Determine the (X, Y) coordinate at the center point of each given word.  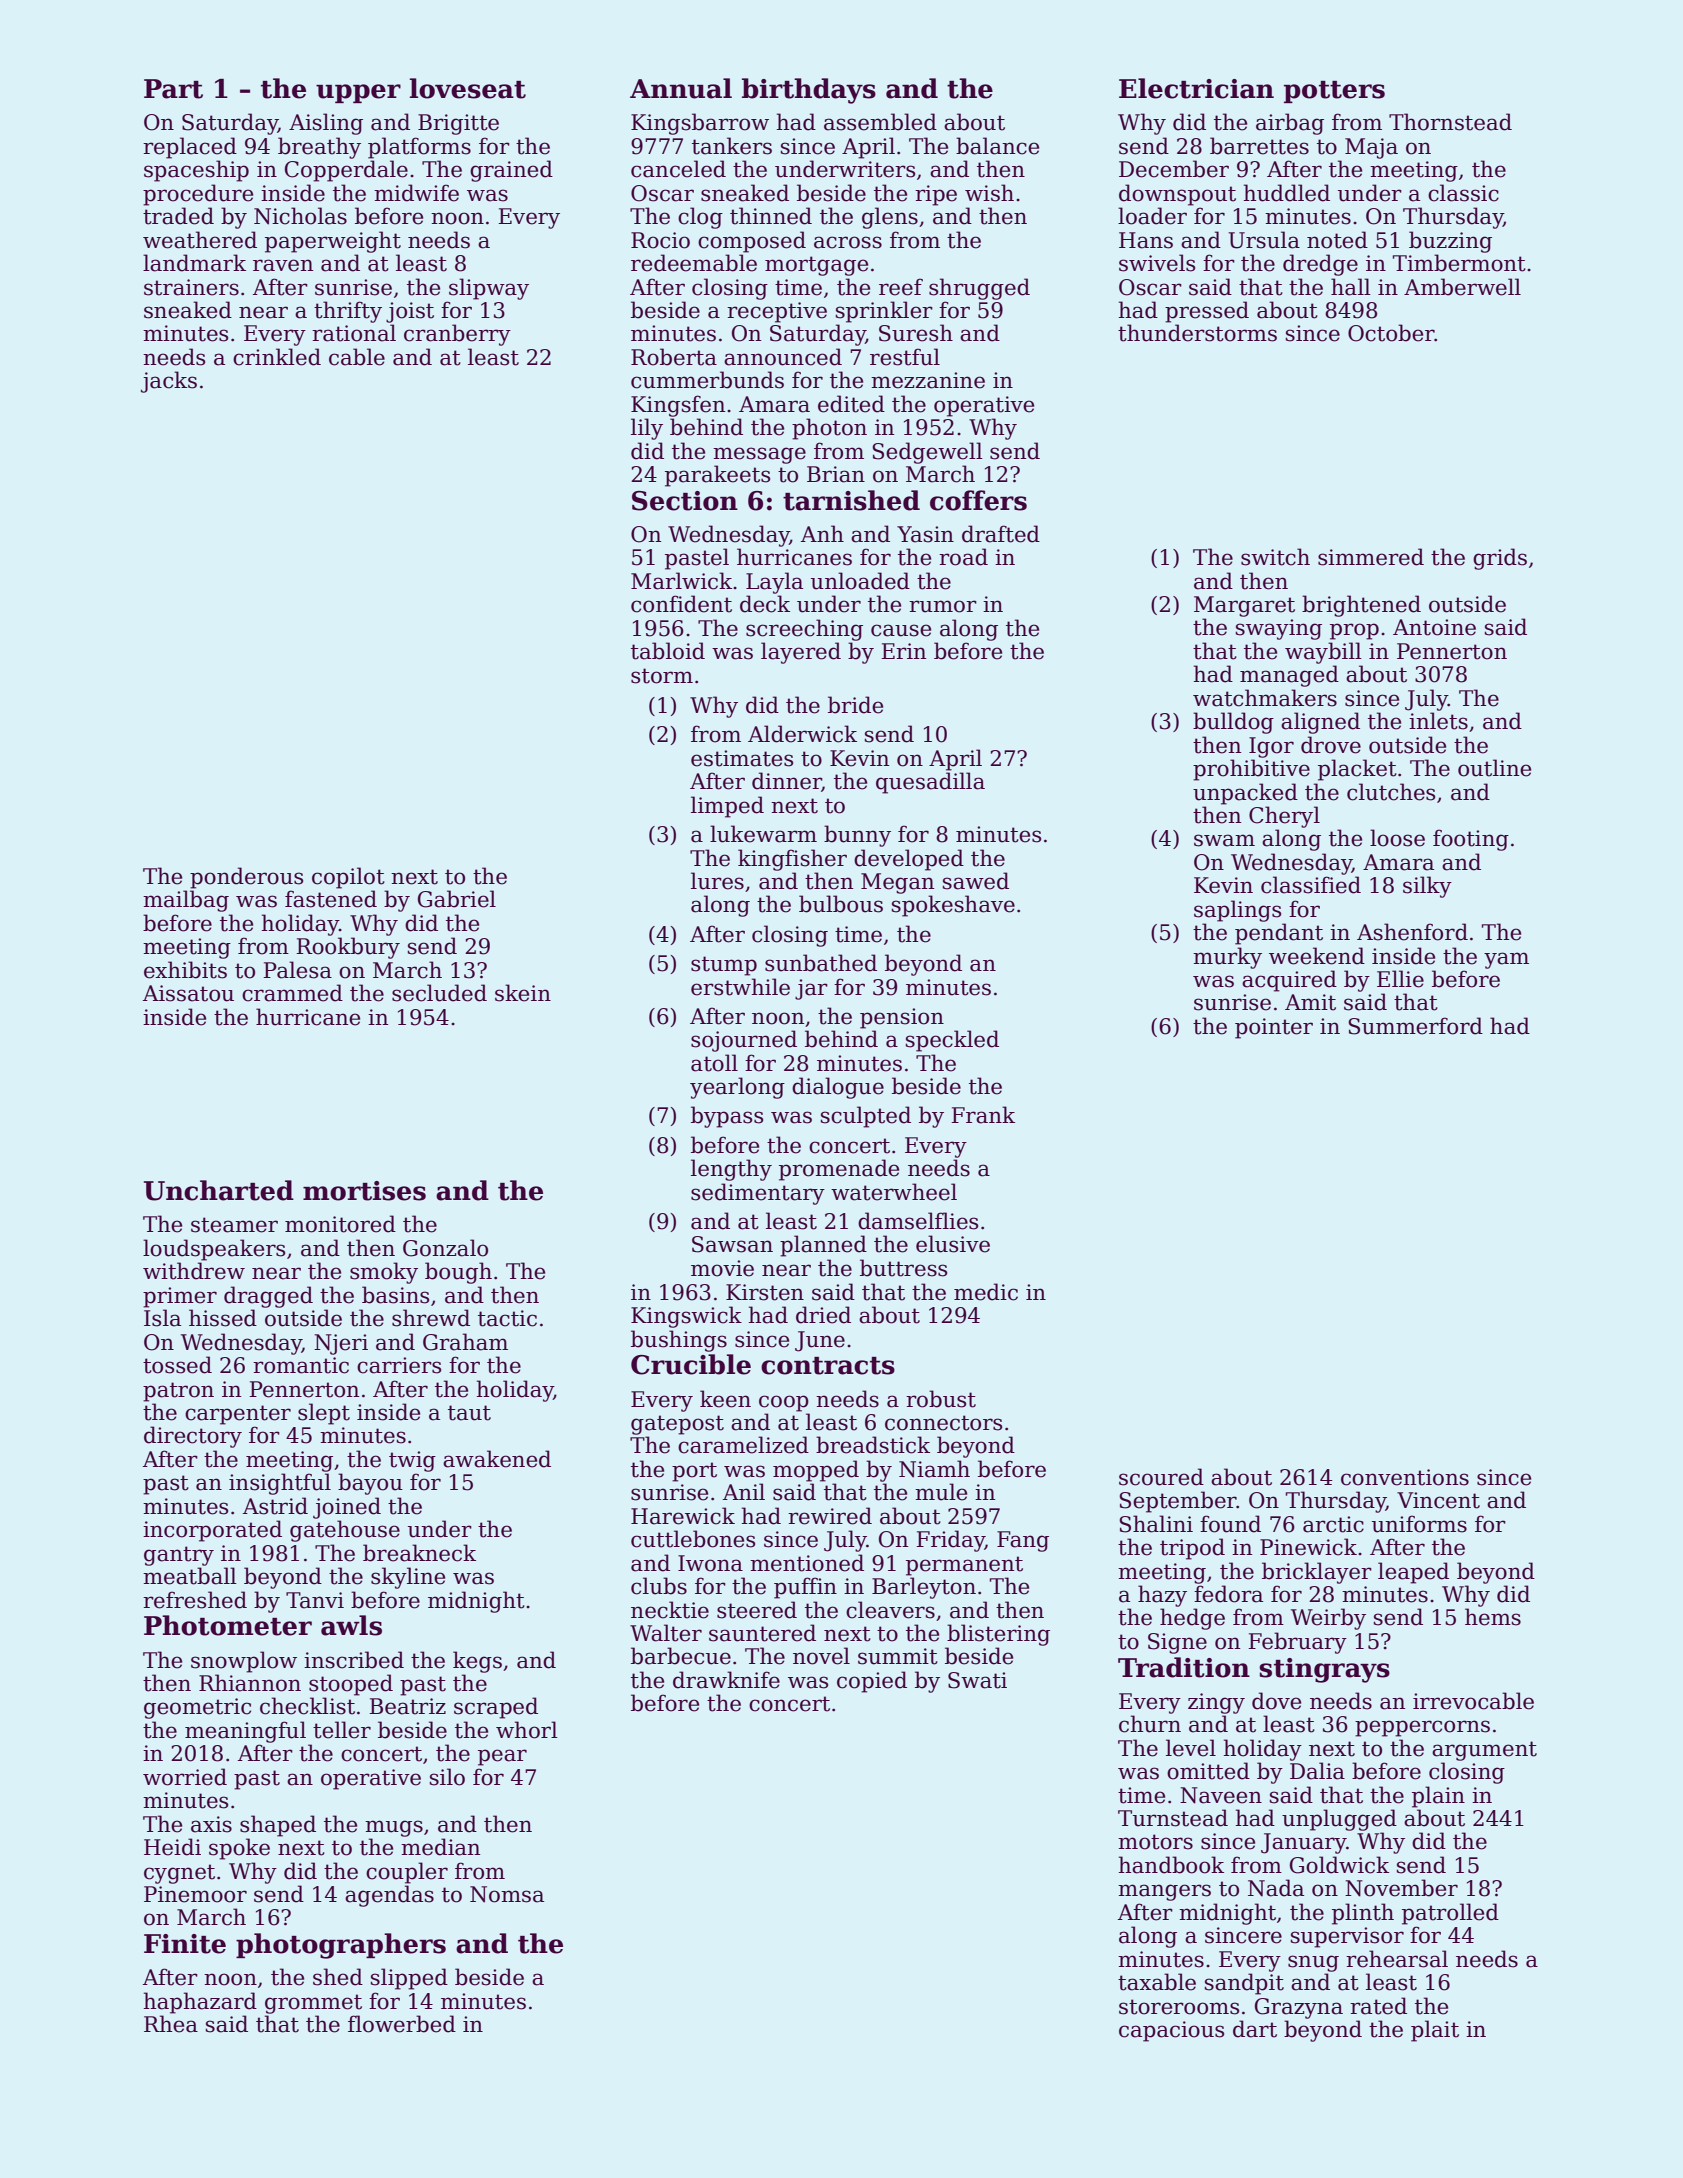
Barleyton (924, 1588)
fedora (1228, 1594)
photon (829, 429)
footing (1471, 840)
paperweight (333, 242)
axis (211, 1824)
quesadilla (930, 783)
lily (647, 429)
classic (1463, 193)
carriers (399, 1365)
